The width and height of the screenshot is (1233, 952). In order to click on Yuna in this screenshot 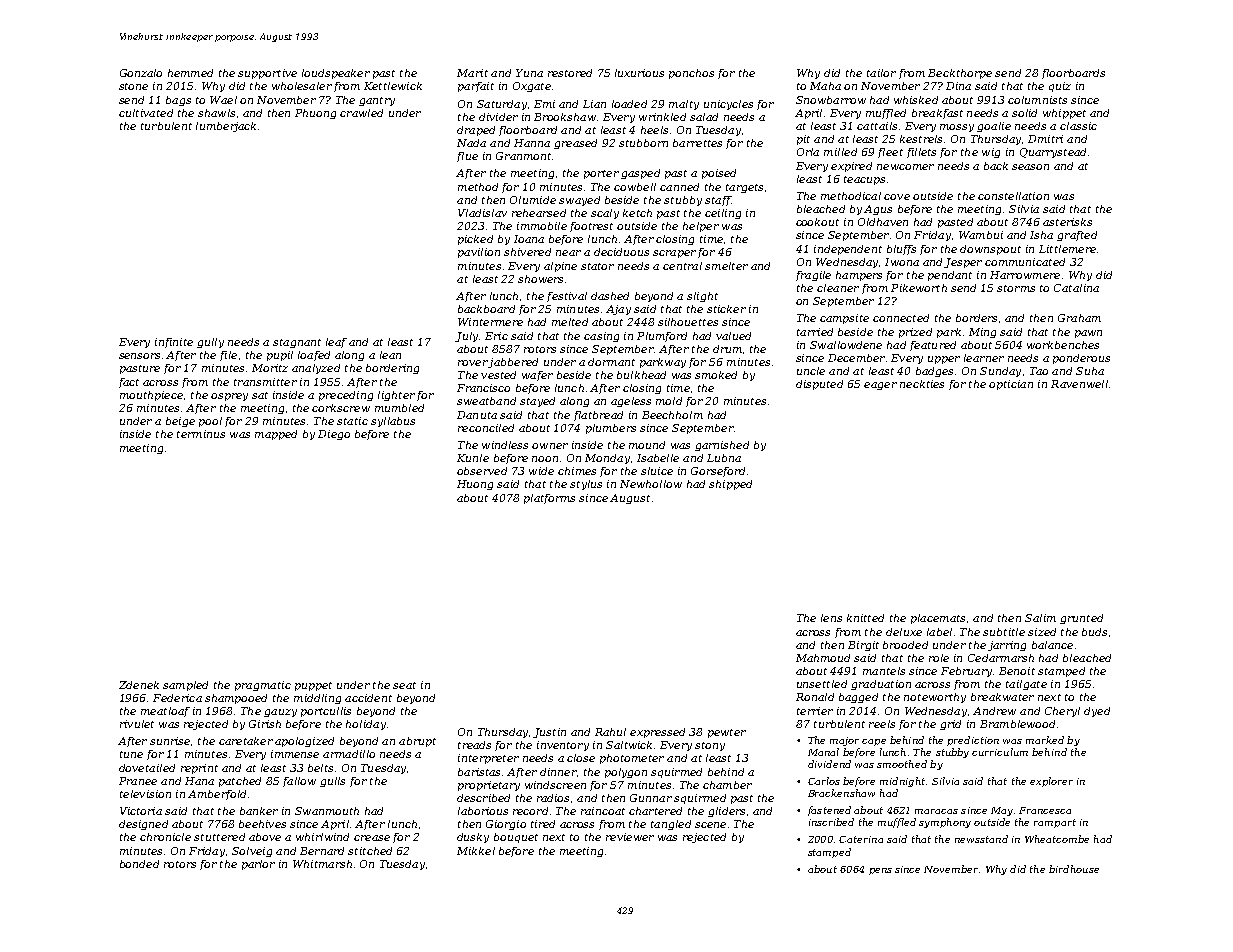, I will do `click(529, 73)`.
